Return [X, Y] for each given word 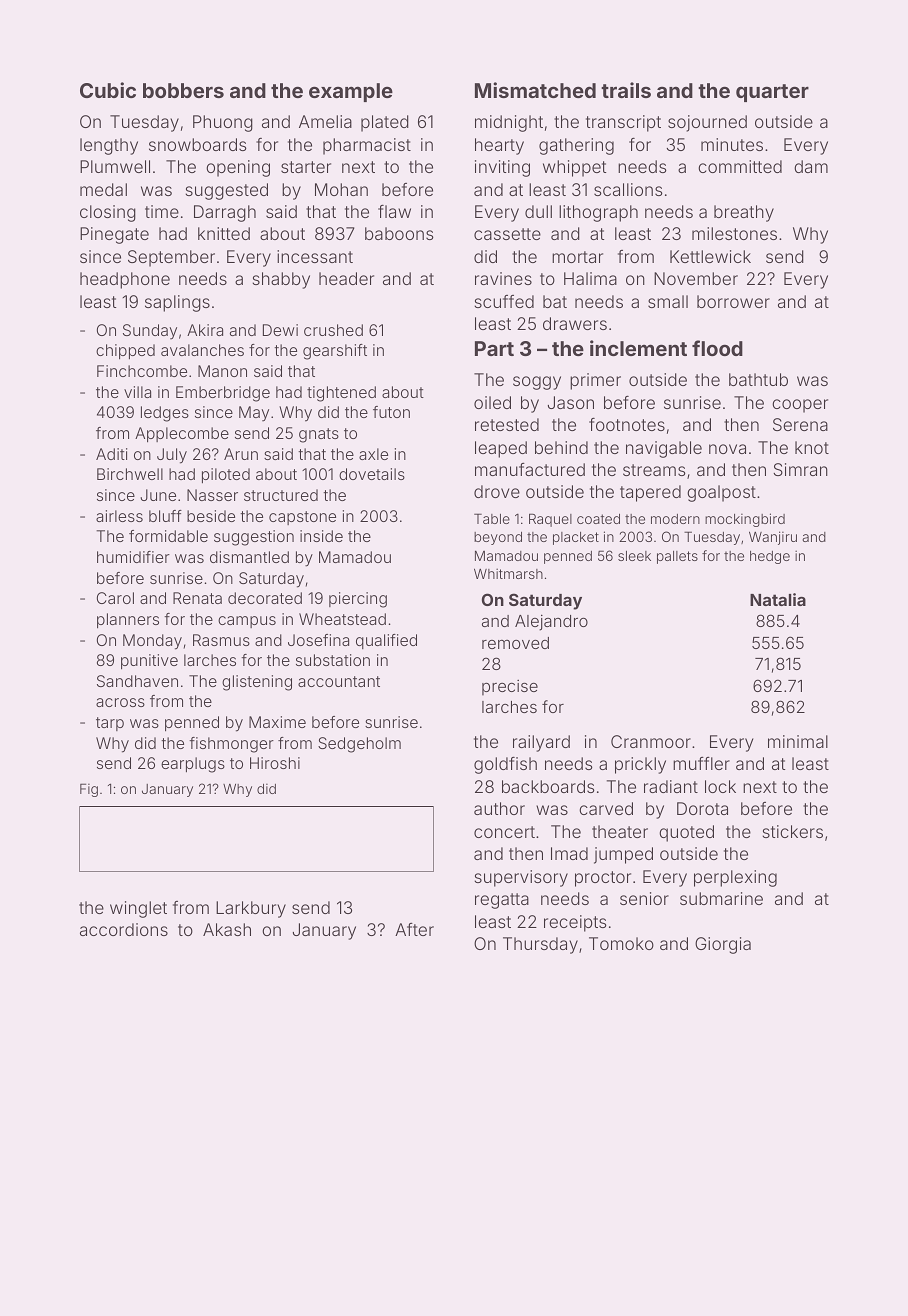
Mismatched [535, 90]
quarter [772, 93]
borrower [733, 301]
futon [391, 412]
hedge [770, 557]
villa [137, 392]
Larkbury [251, 909]
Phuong [223, 123]
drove [497, 491]
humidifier [133, 557]
